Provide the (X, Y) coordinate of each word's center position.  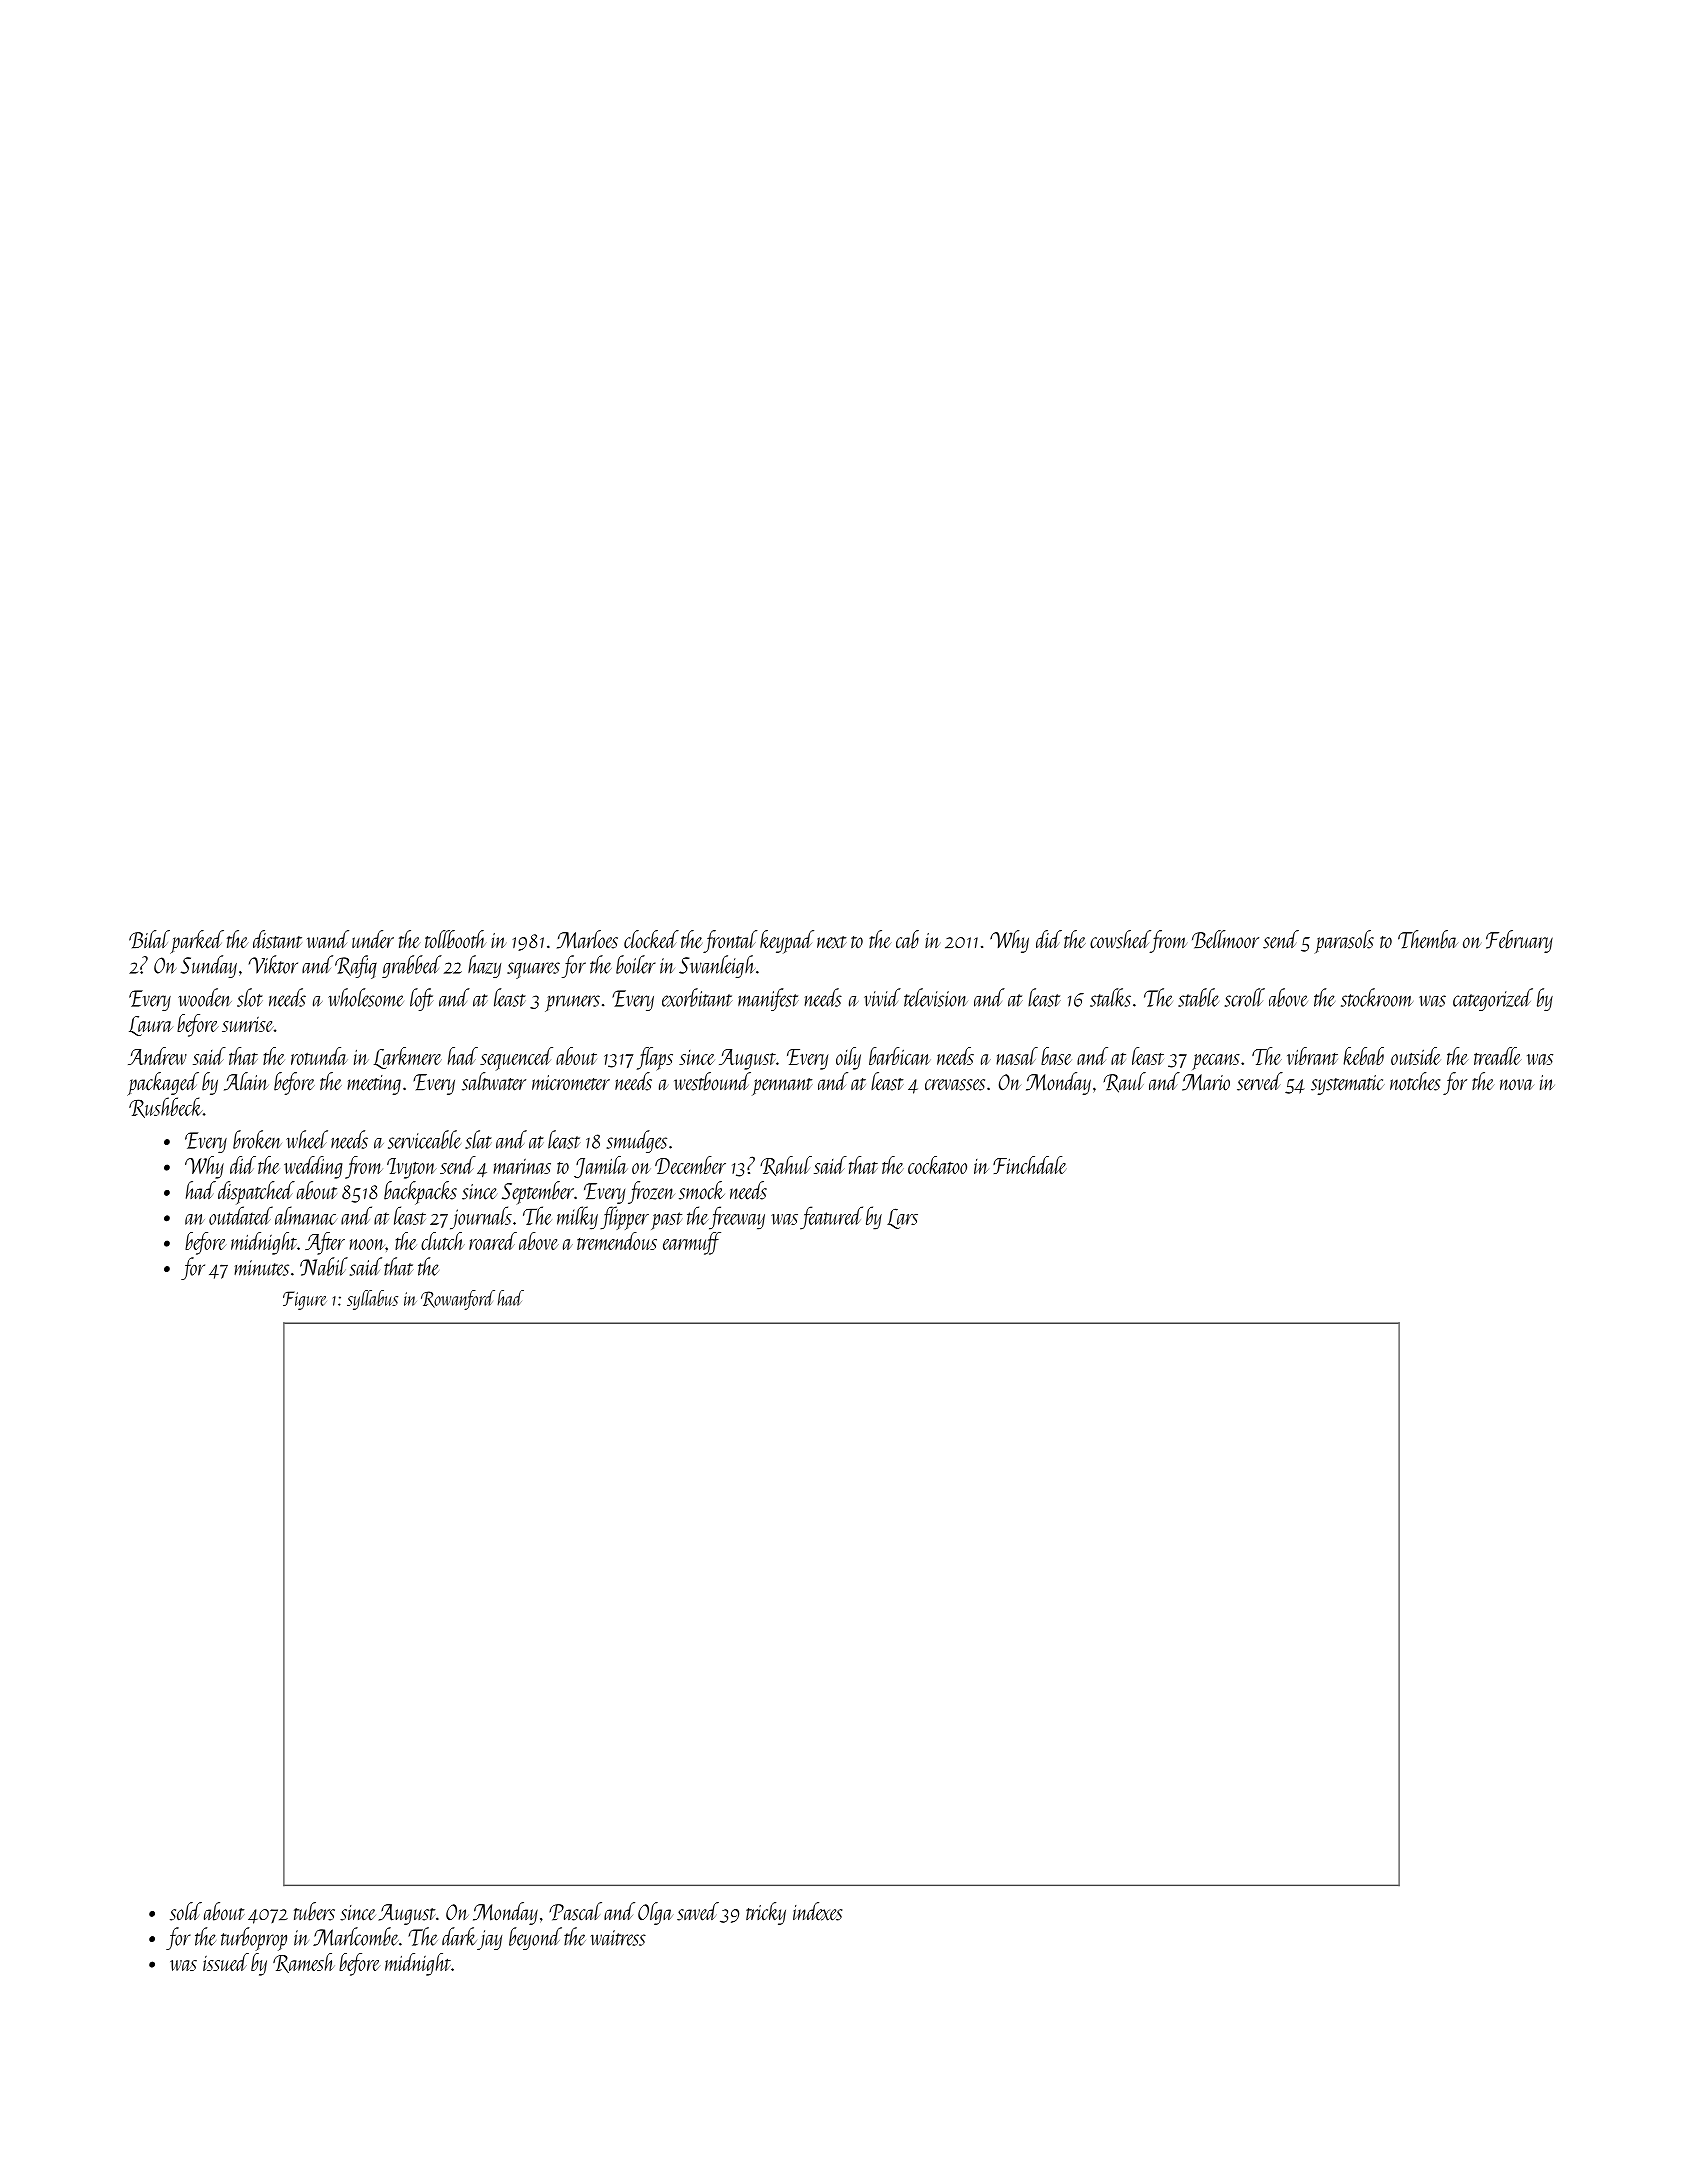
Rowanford (458, 1300)
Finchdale (1030, 1165)
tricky (766, 1913)
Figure (305, 1300)
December (690, 1165)
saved (698, 1911)
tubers (314, 1911)
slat (478, 1139)
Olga (656, 1913)
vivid (882, 997)
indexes (817, 1911)
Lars (902, 1219)
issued (226, 1962)
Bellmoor (1225, 939)
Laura (151, 1026)
